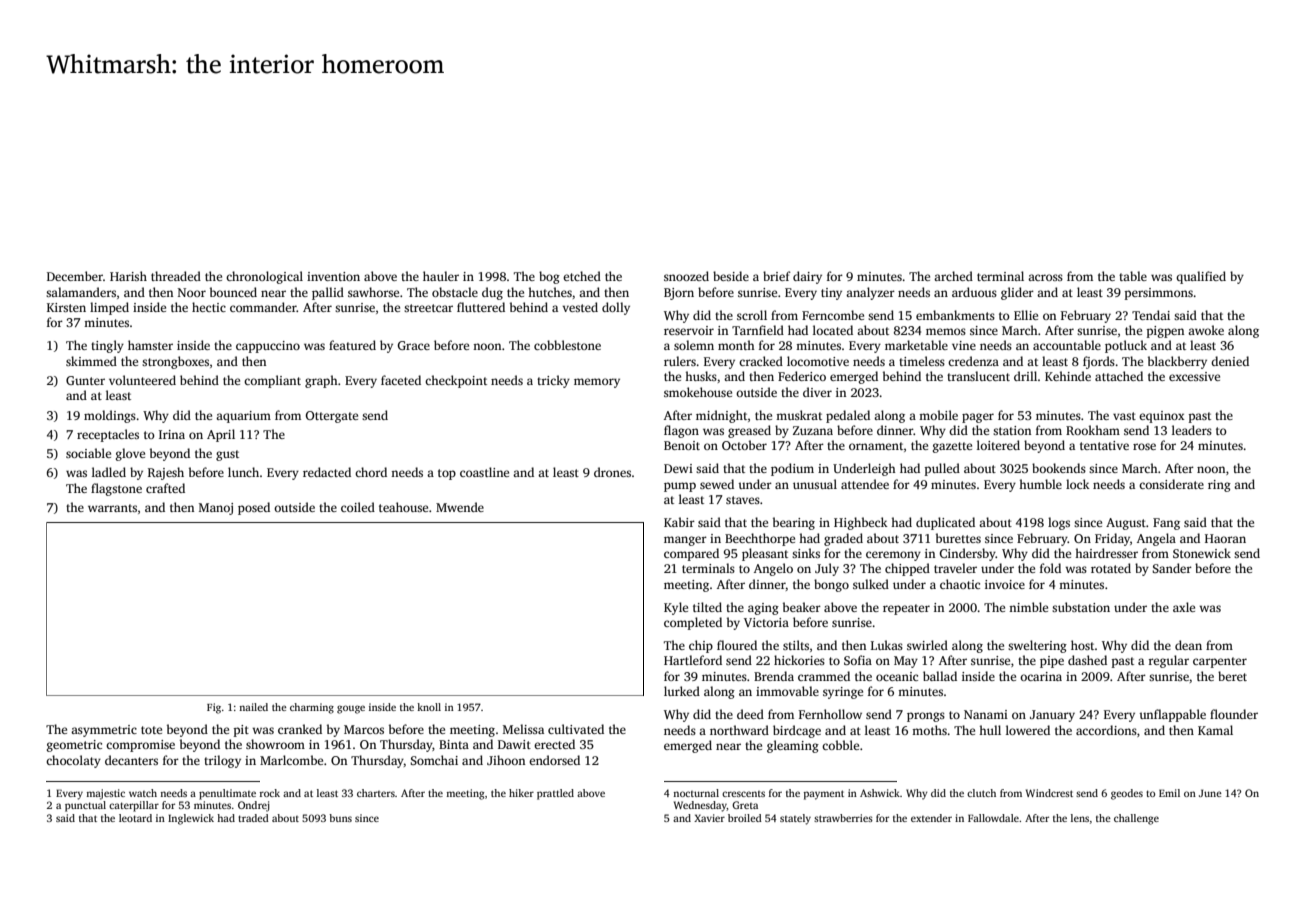 Image resolution: width=1308 pixels, height=924 pixels. I want to click on arched, so click(953, 276).
